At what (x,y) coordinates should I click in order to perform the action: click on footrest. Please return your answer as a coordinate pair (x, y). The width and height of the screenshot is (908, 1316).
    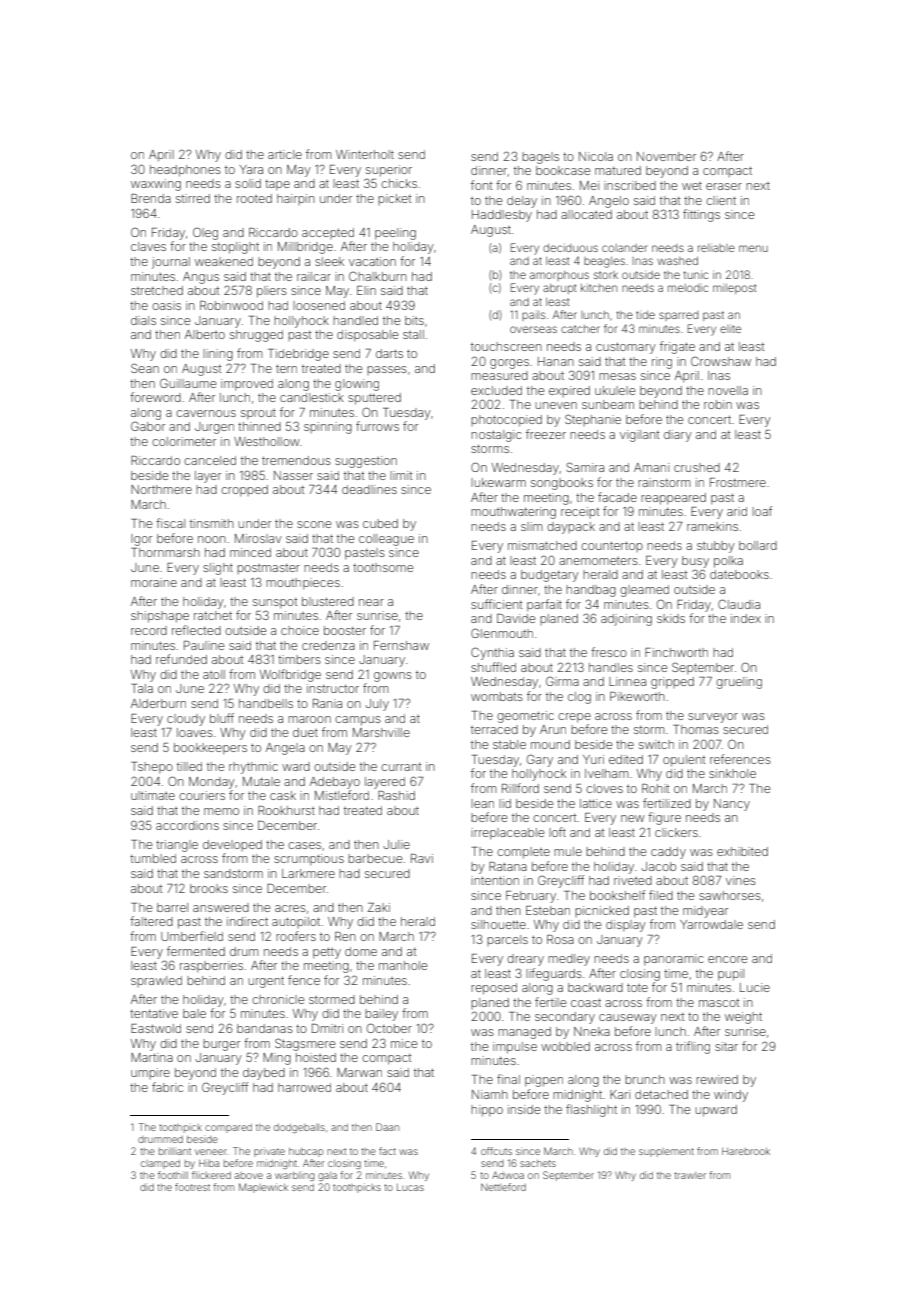
    Looking at the image, I should click on (192, 1187).
